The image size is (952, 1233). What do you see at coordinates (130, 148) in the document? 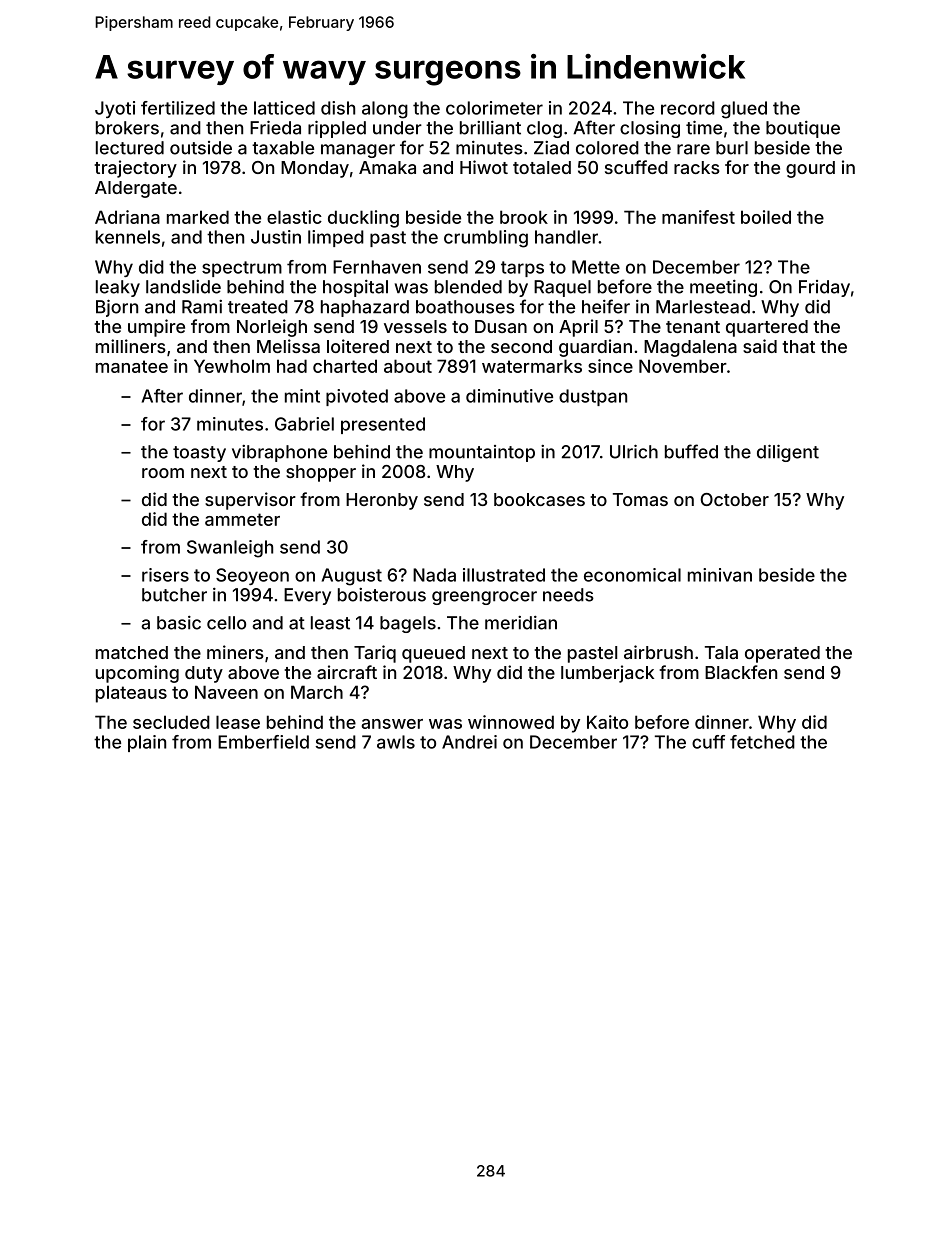
I see `lectured` at bounding box center [130, 148].
